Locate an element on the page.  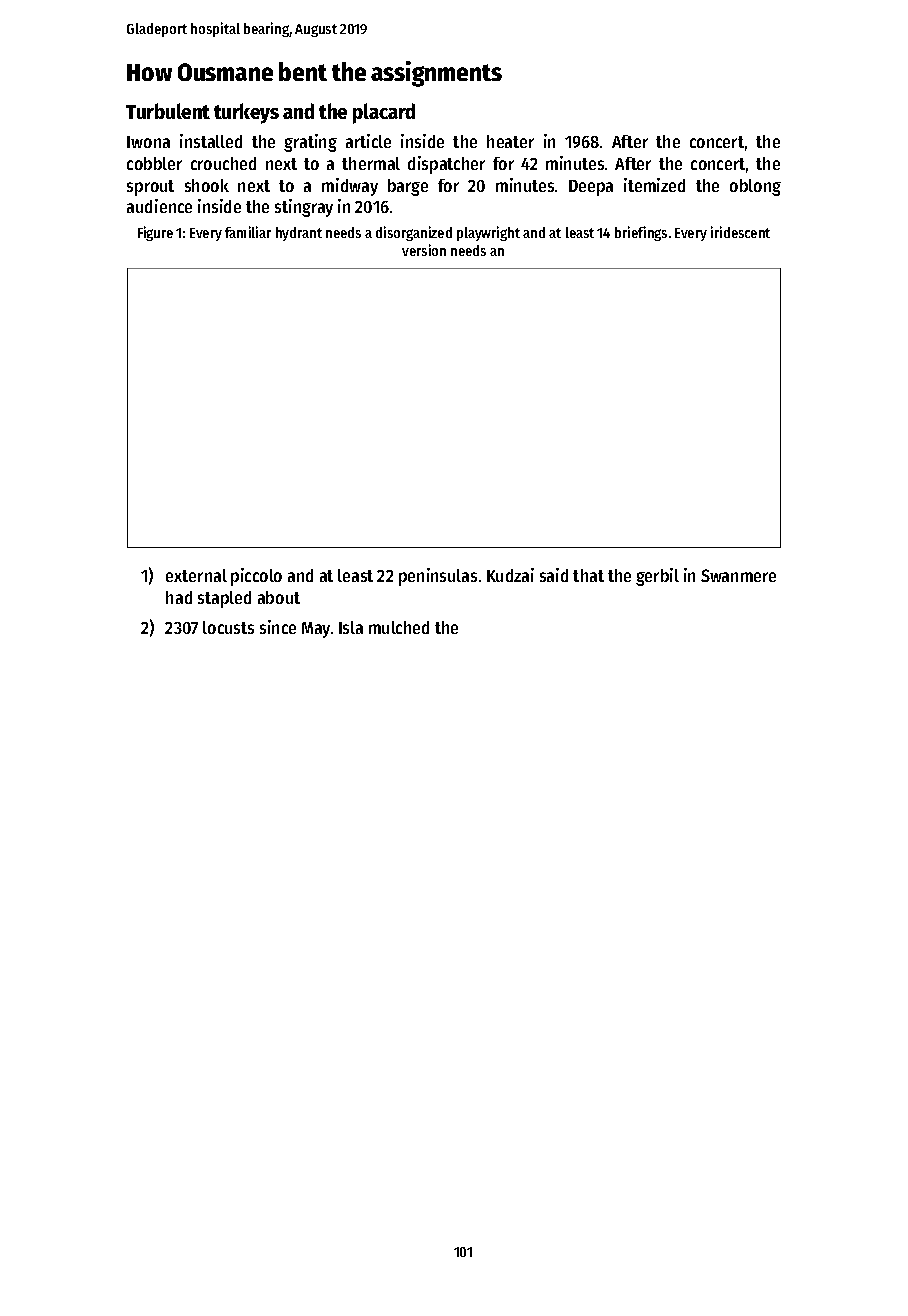
peninsulas is located at coordinates (438, 577).
